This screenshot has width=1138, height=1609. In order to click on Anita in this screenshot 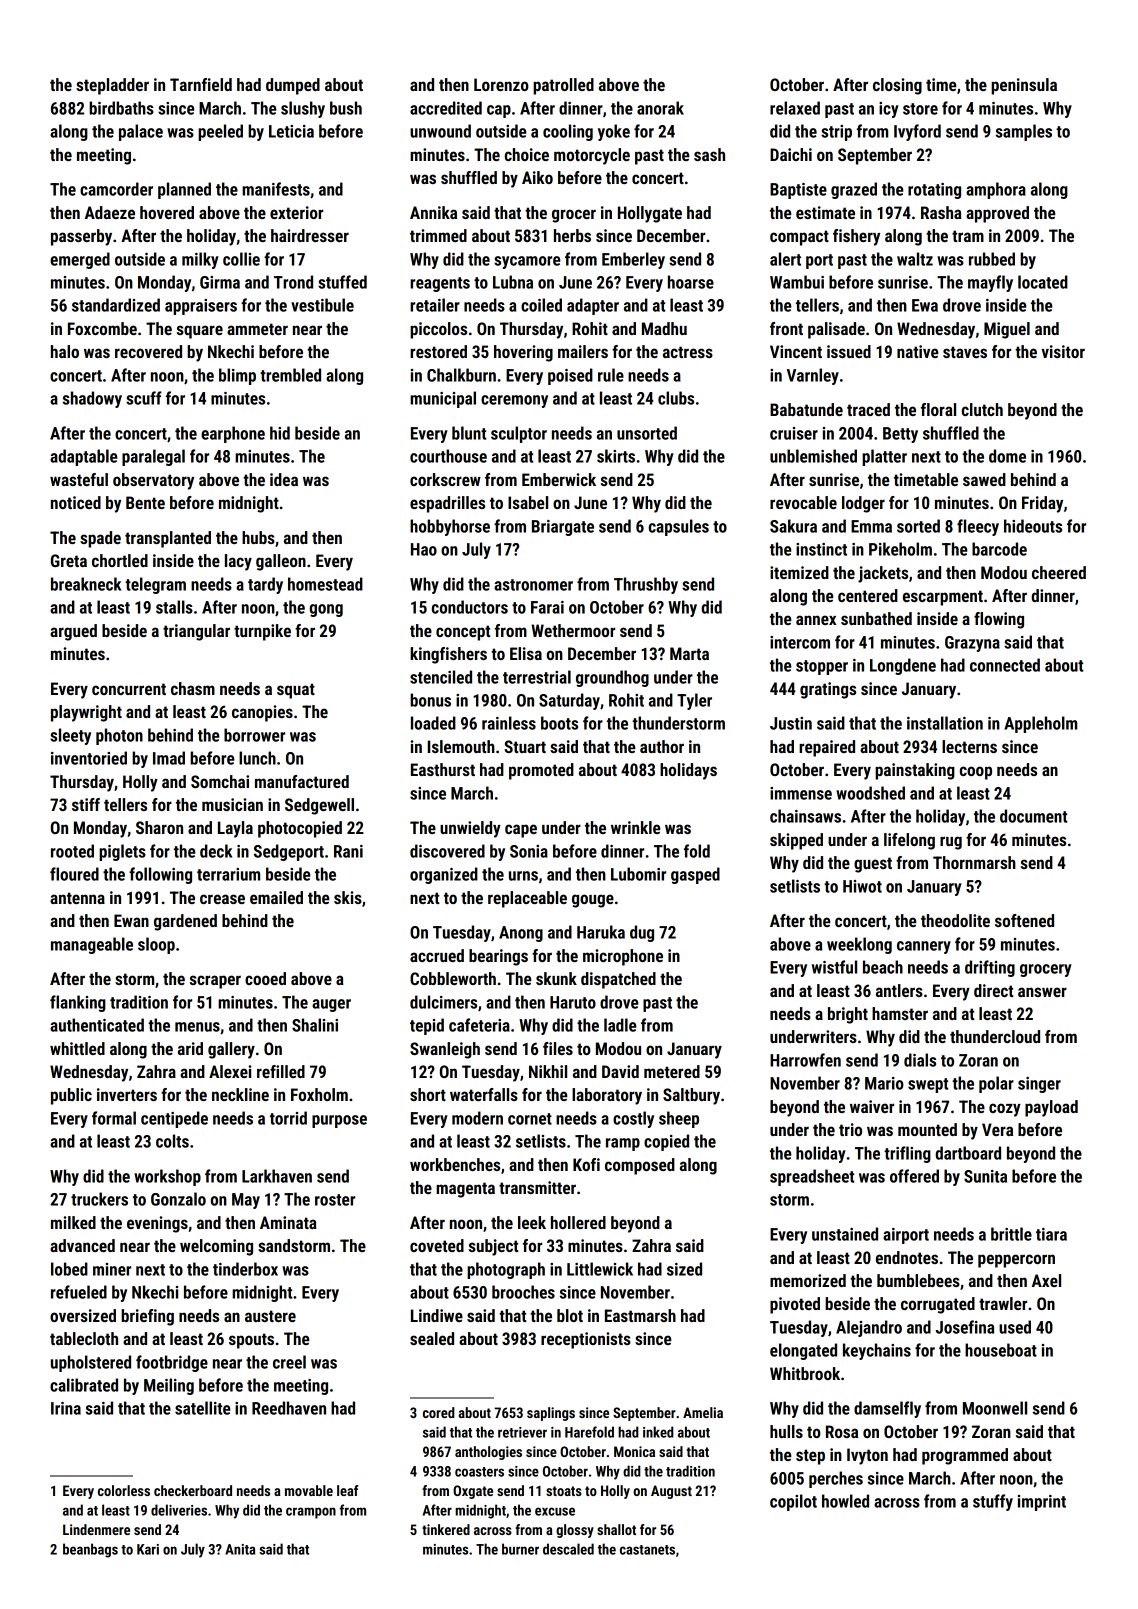, I will do `click(240, 1549)`.
